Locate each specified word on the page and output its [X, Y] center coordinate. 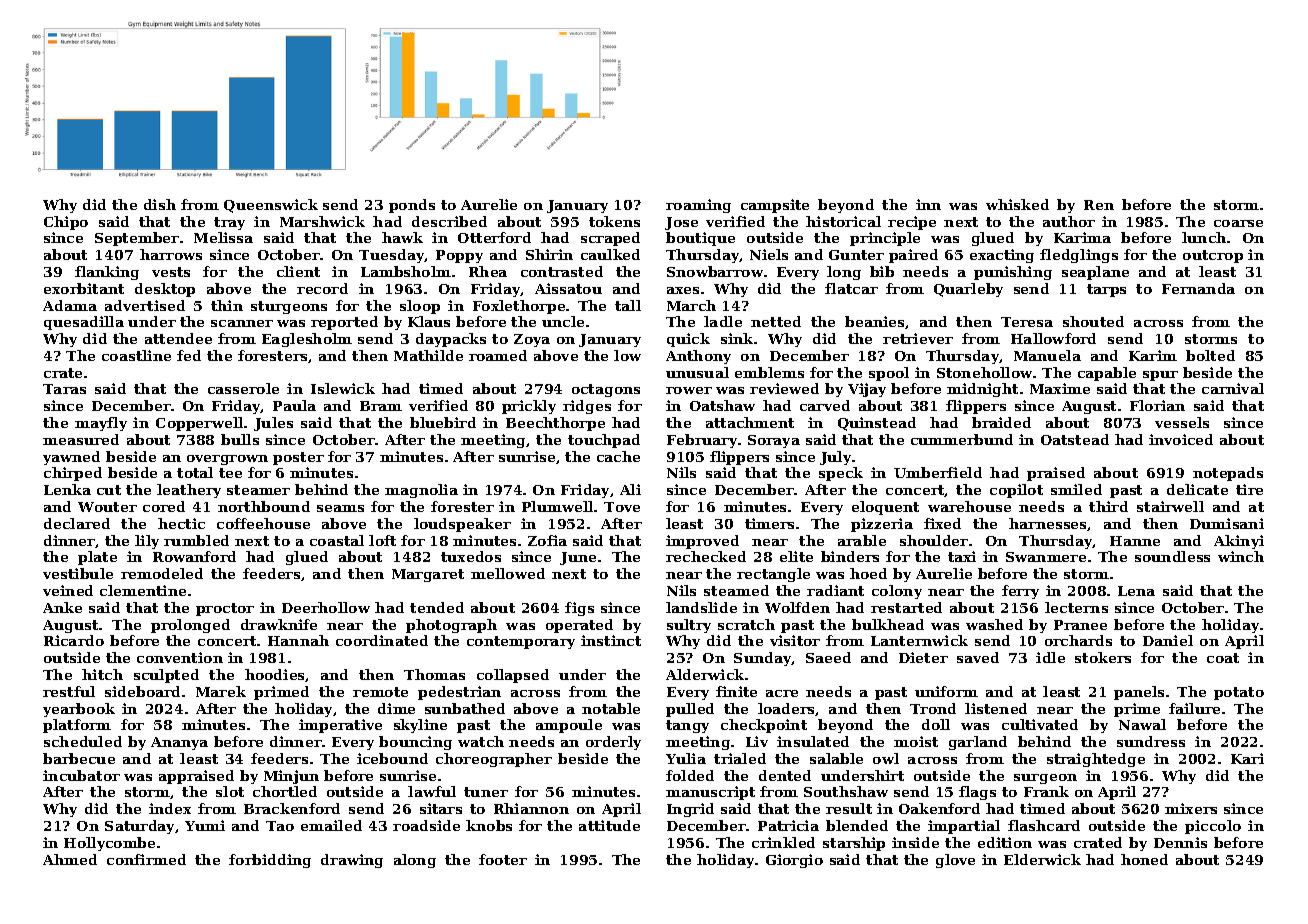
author [1069, 221]
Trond [933, 708]
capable [1107, 374]
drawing [352, 861]
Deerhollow [326, 607]
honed [1144, 859]
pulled [690, 710]
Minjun [291, 777]
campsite [775, 206]
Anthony [698, 357]
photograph [451, 626]
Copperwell [199, 424]
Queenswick [271, 206]
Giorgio [794, 861]
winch [1241, 556]
